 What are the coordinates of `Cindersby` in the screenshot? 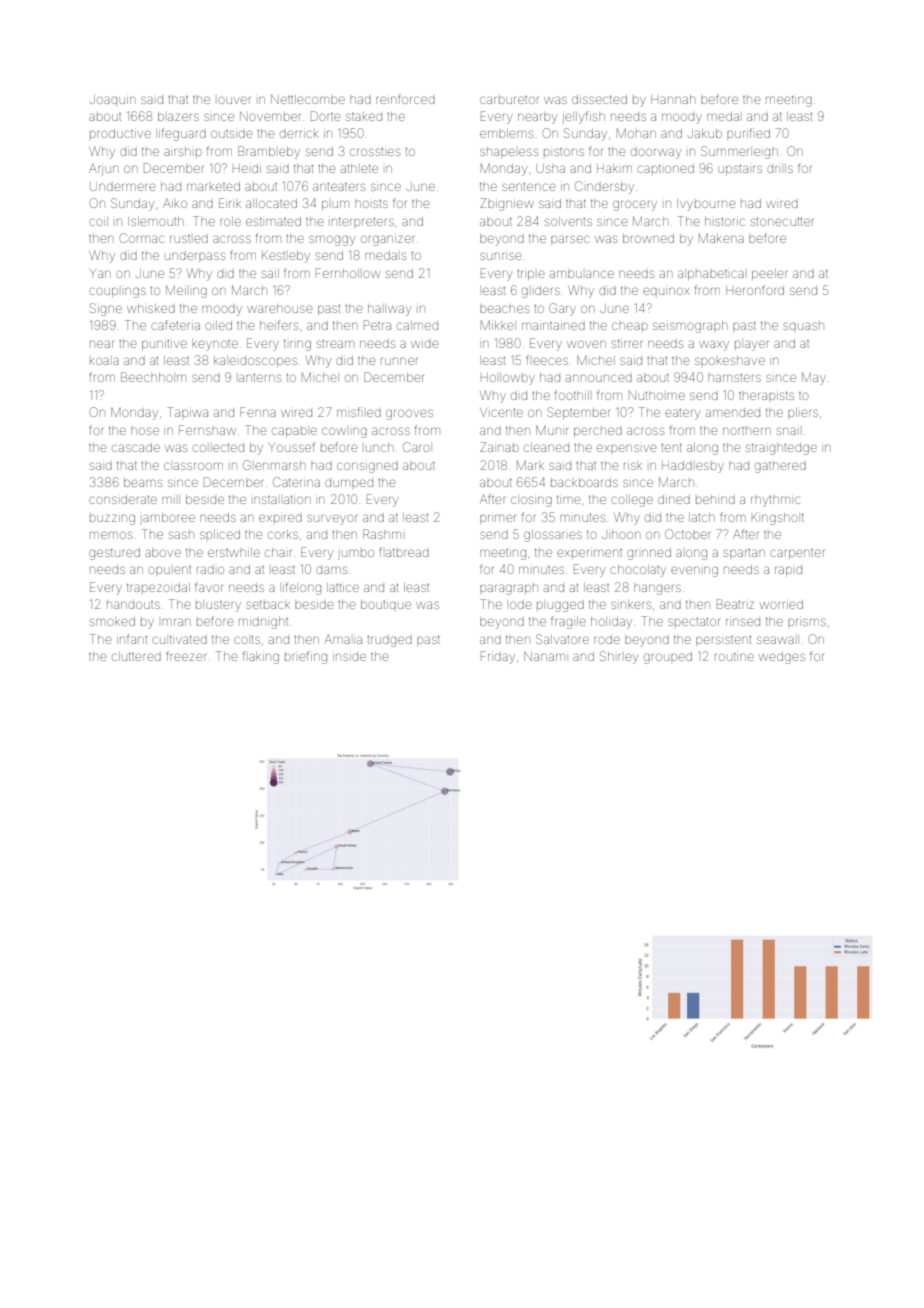 It's located at (604, 187).
